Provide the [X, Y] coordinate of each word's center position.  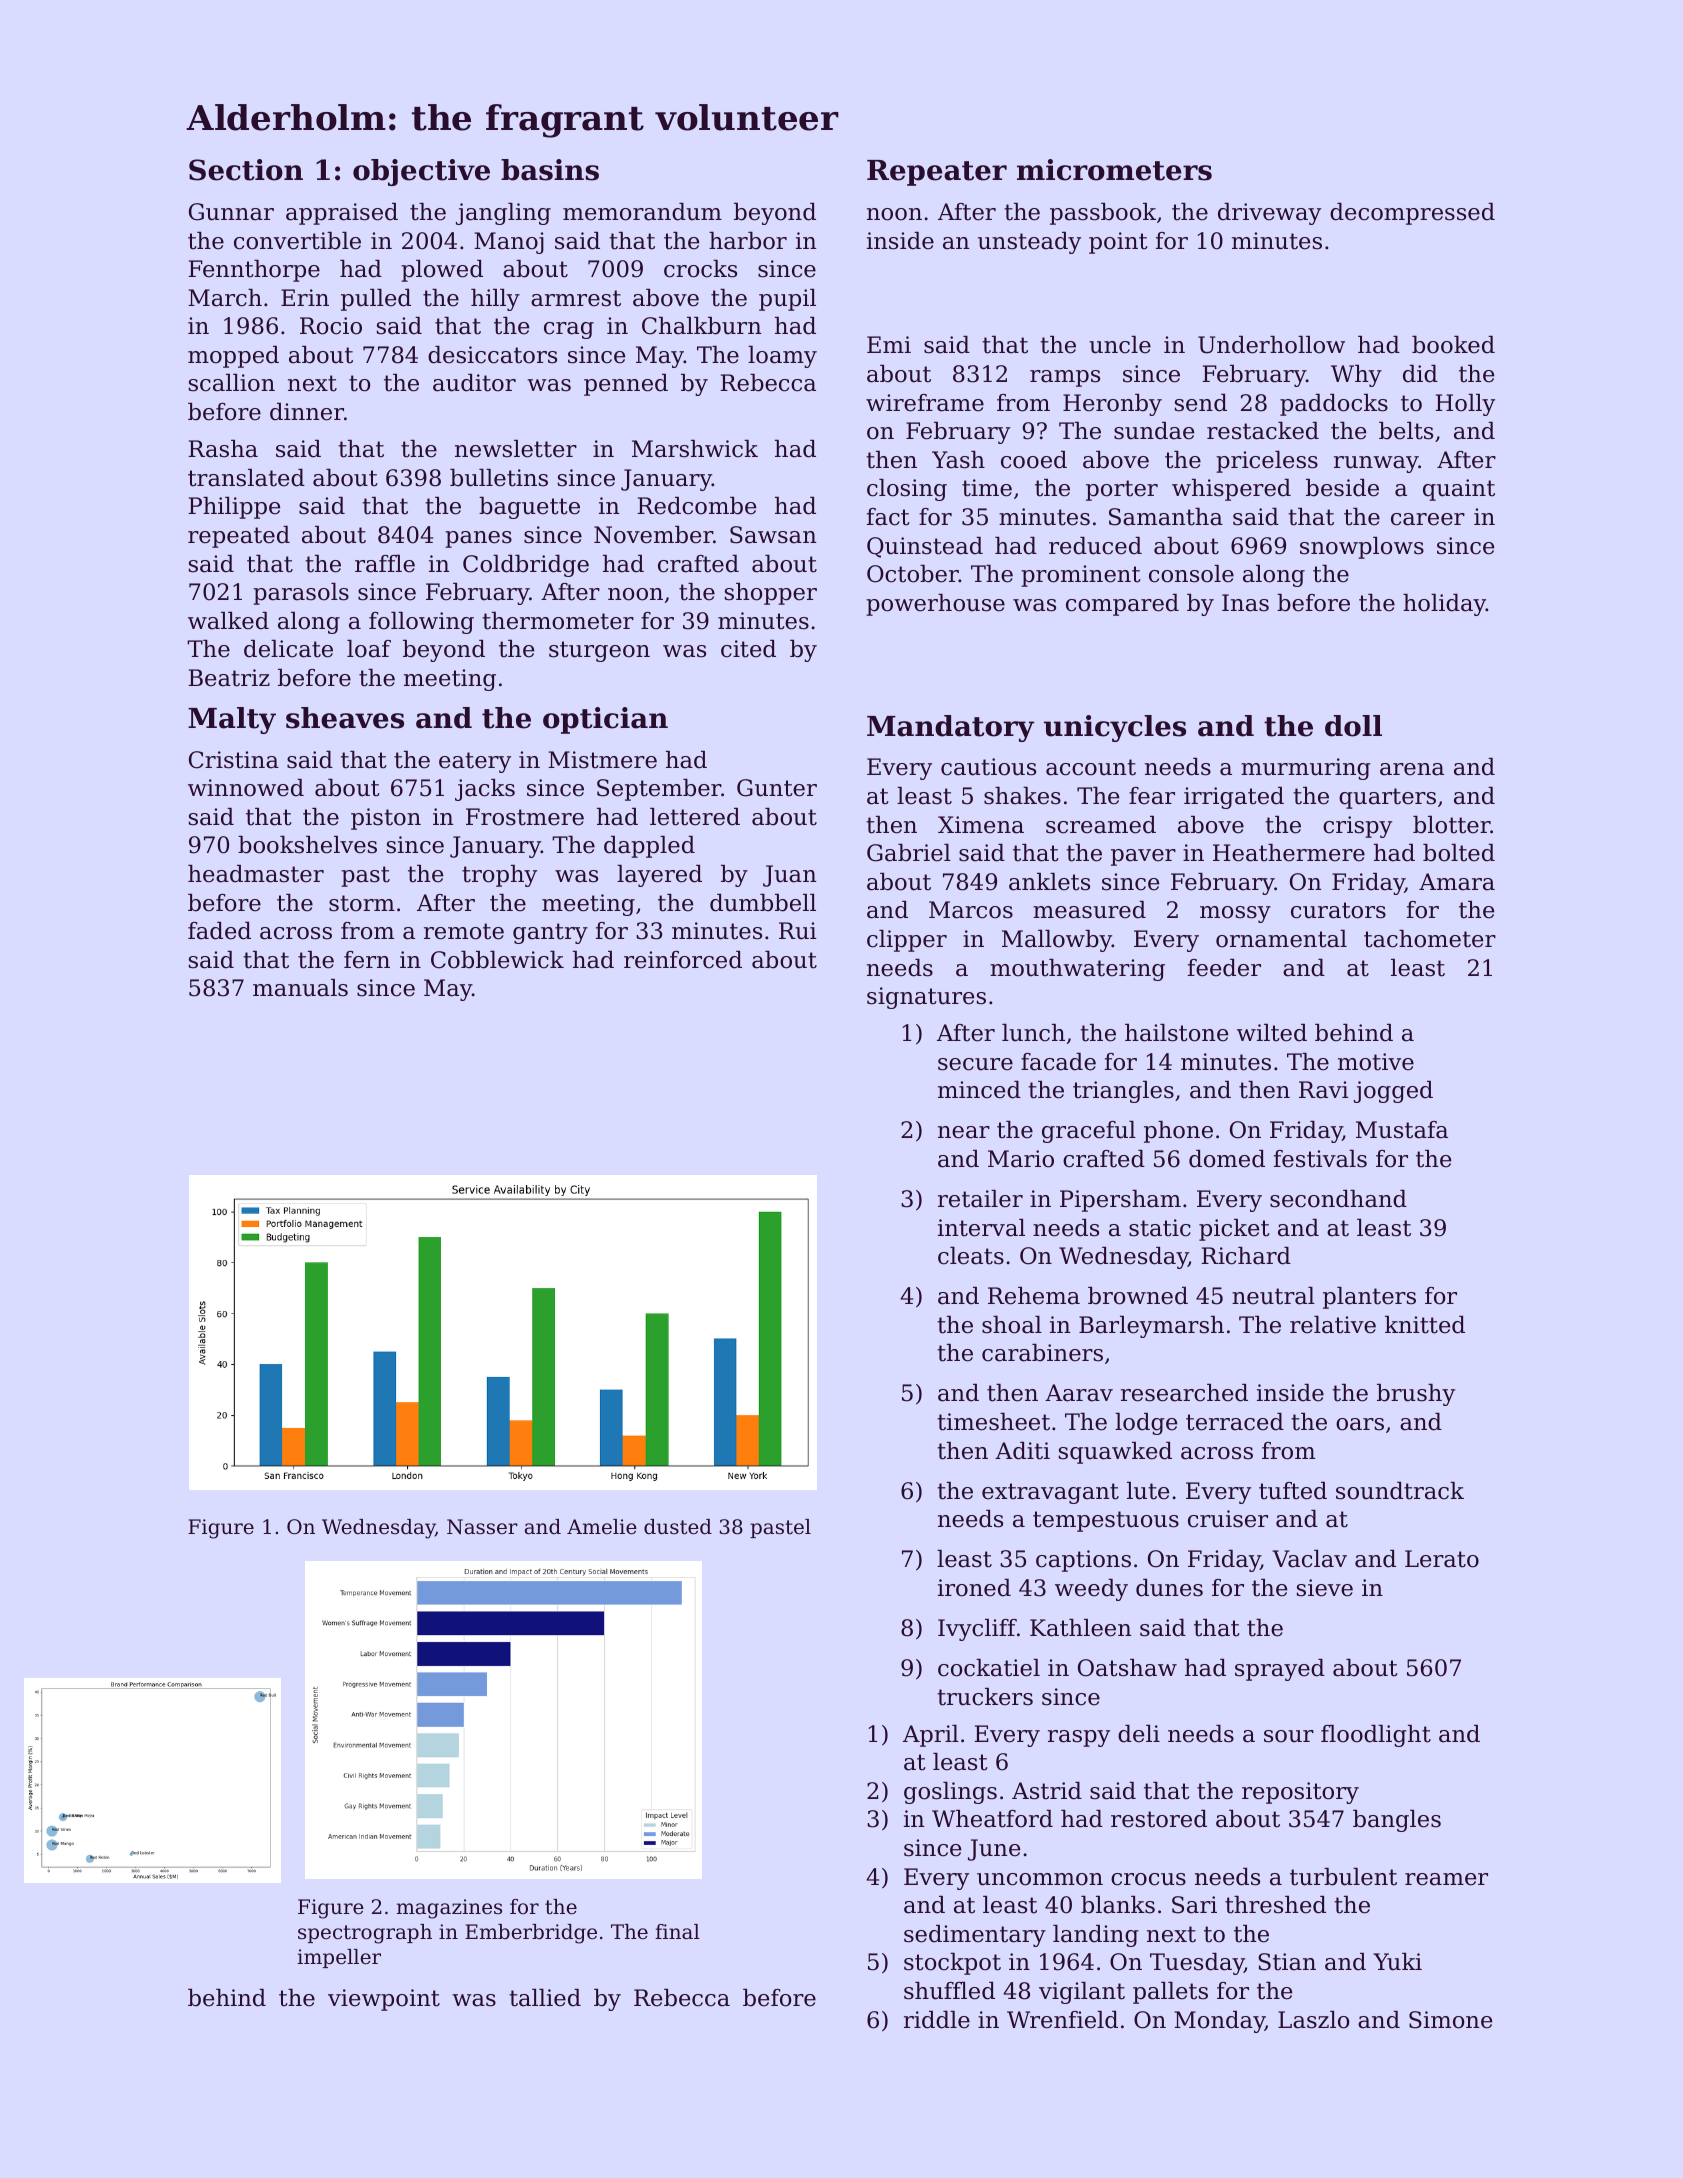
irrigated [1234, 798]
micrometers [1114, 170]
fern [367, 960]
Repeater [937, 173]
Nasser [482, 1527]
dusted [678, 1527]
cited [748, 649]
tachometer [1430, 939]
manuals [300, 988]
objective [421, 172]
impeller [339, 1958]
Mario [1021, 1159]
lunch [1033, 1033]
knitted [1425, 1325]
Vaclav [1309, 1559]
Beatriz [229, 678]
